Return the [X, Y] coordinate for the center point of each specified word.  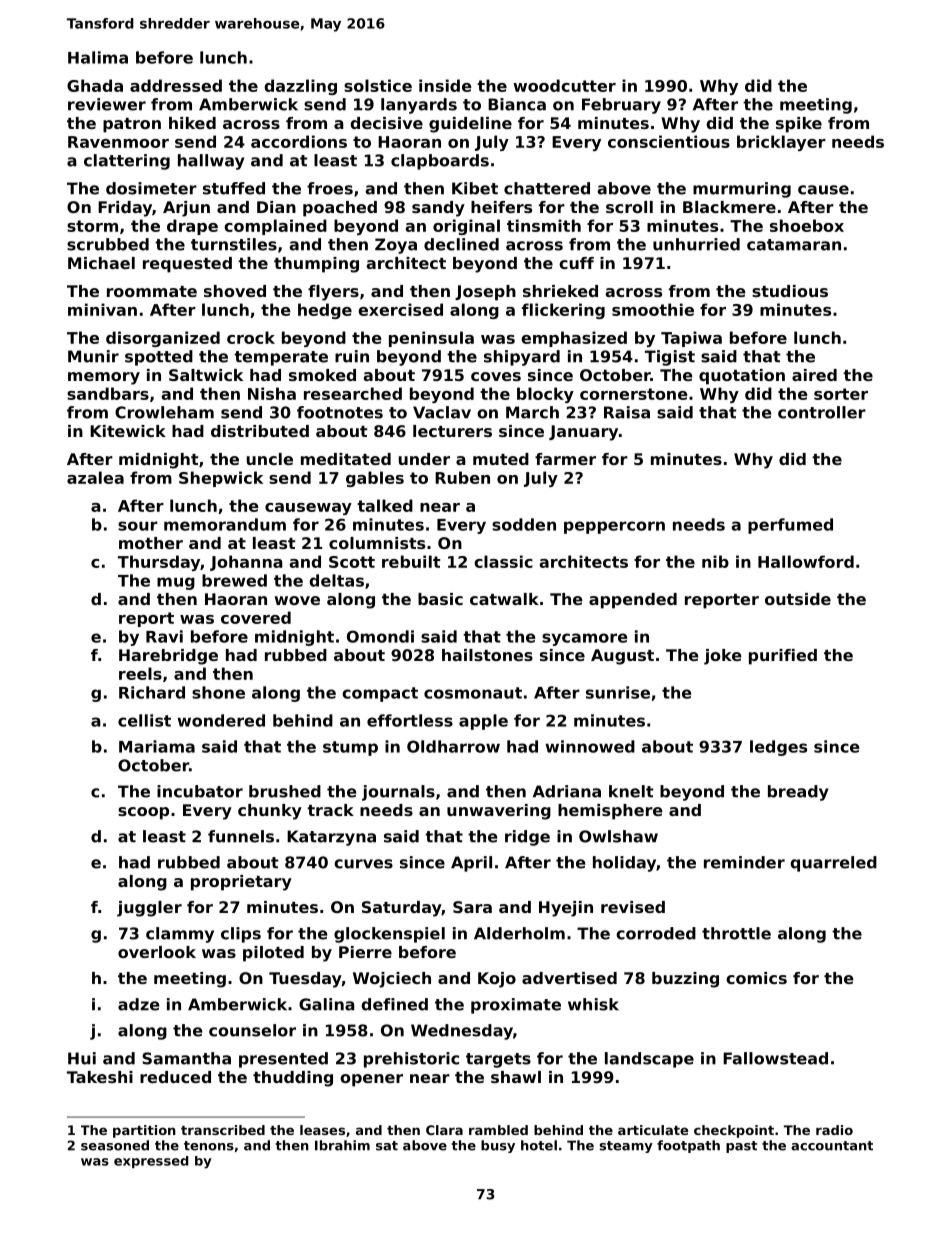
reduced [175, 1077]
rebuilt [411, 561]
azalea [95, 477]
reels [140, 673]
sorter [841, 394]
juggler [149, 909]
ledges [778, 748]
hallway [211, 162]
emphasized [574, 339]
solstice [378, 85]
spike [799, 125]
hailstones [487, 655]
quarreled [833, 864]
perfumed [790, 526]
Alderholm [519, 933]
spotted [159, 358]
